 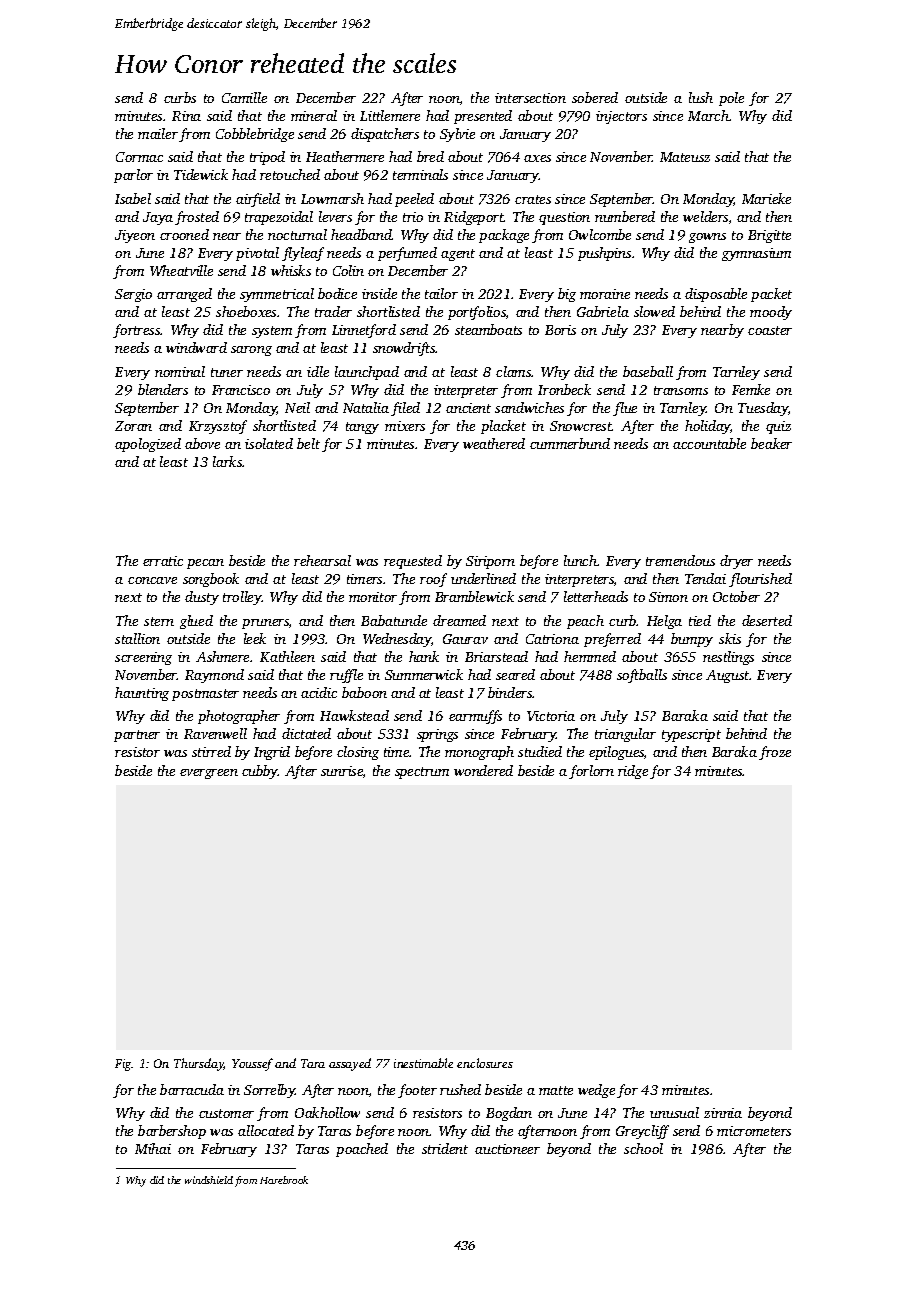 What do you see at coordinates (209, 774) in the screenshot?
I see `evergreen` at bounding box center [209, 774].
